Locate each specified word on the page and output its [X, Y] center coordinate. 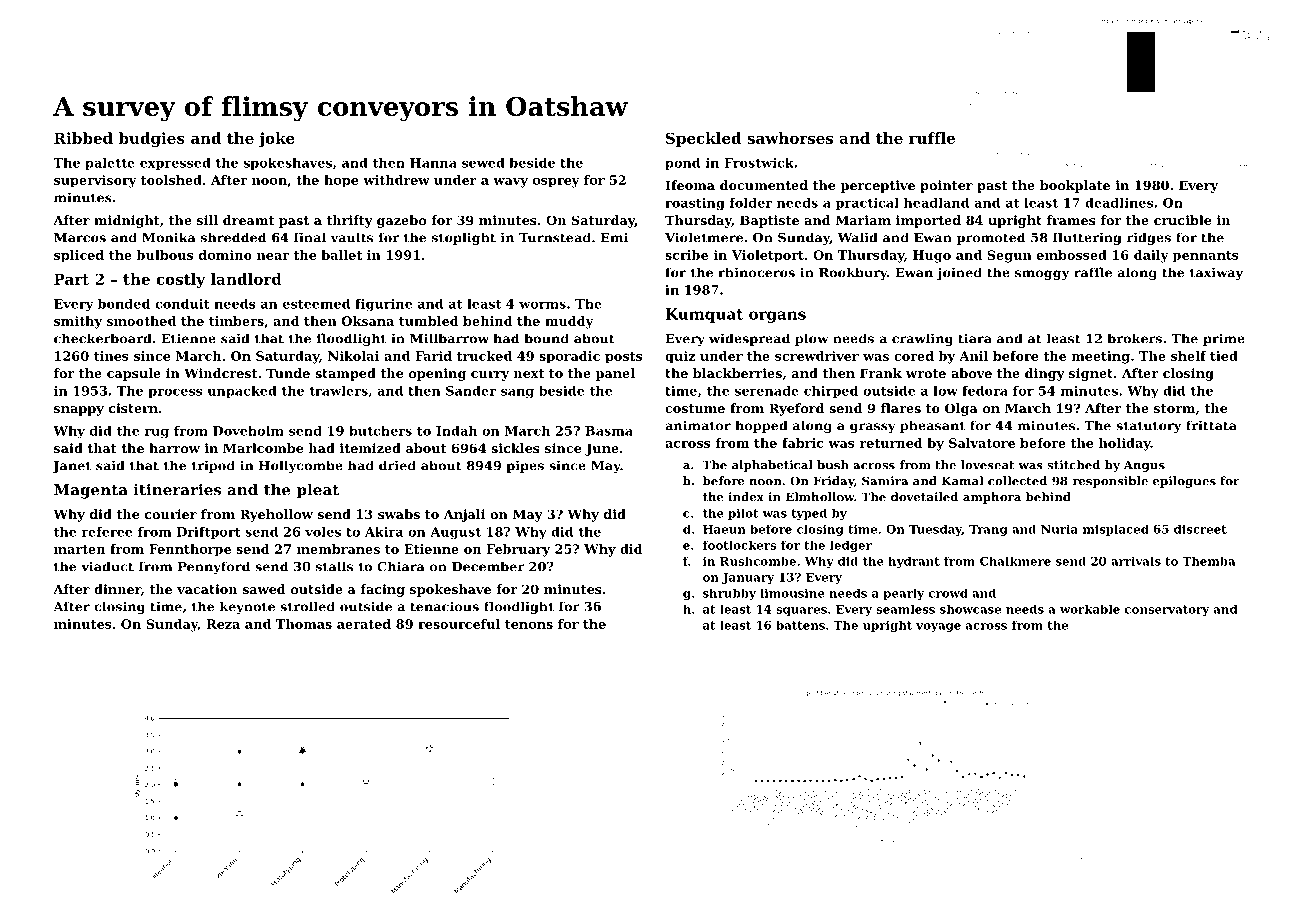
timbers [236, 321]
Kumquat [704, 315]
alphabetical [772, 466]
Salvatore [982, 443]
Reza [223, 624]
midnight [127, 221]
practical [867, 204]
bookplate [1075, 186]
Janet [72, 467]
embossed [1072, 255]
